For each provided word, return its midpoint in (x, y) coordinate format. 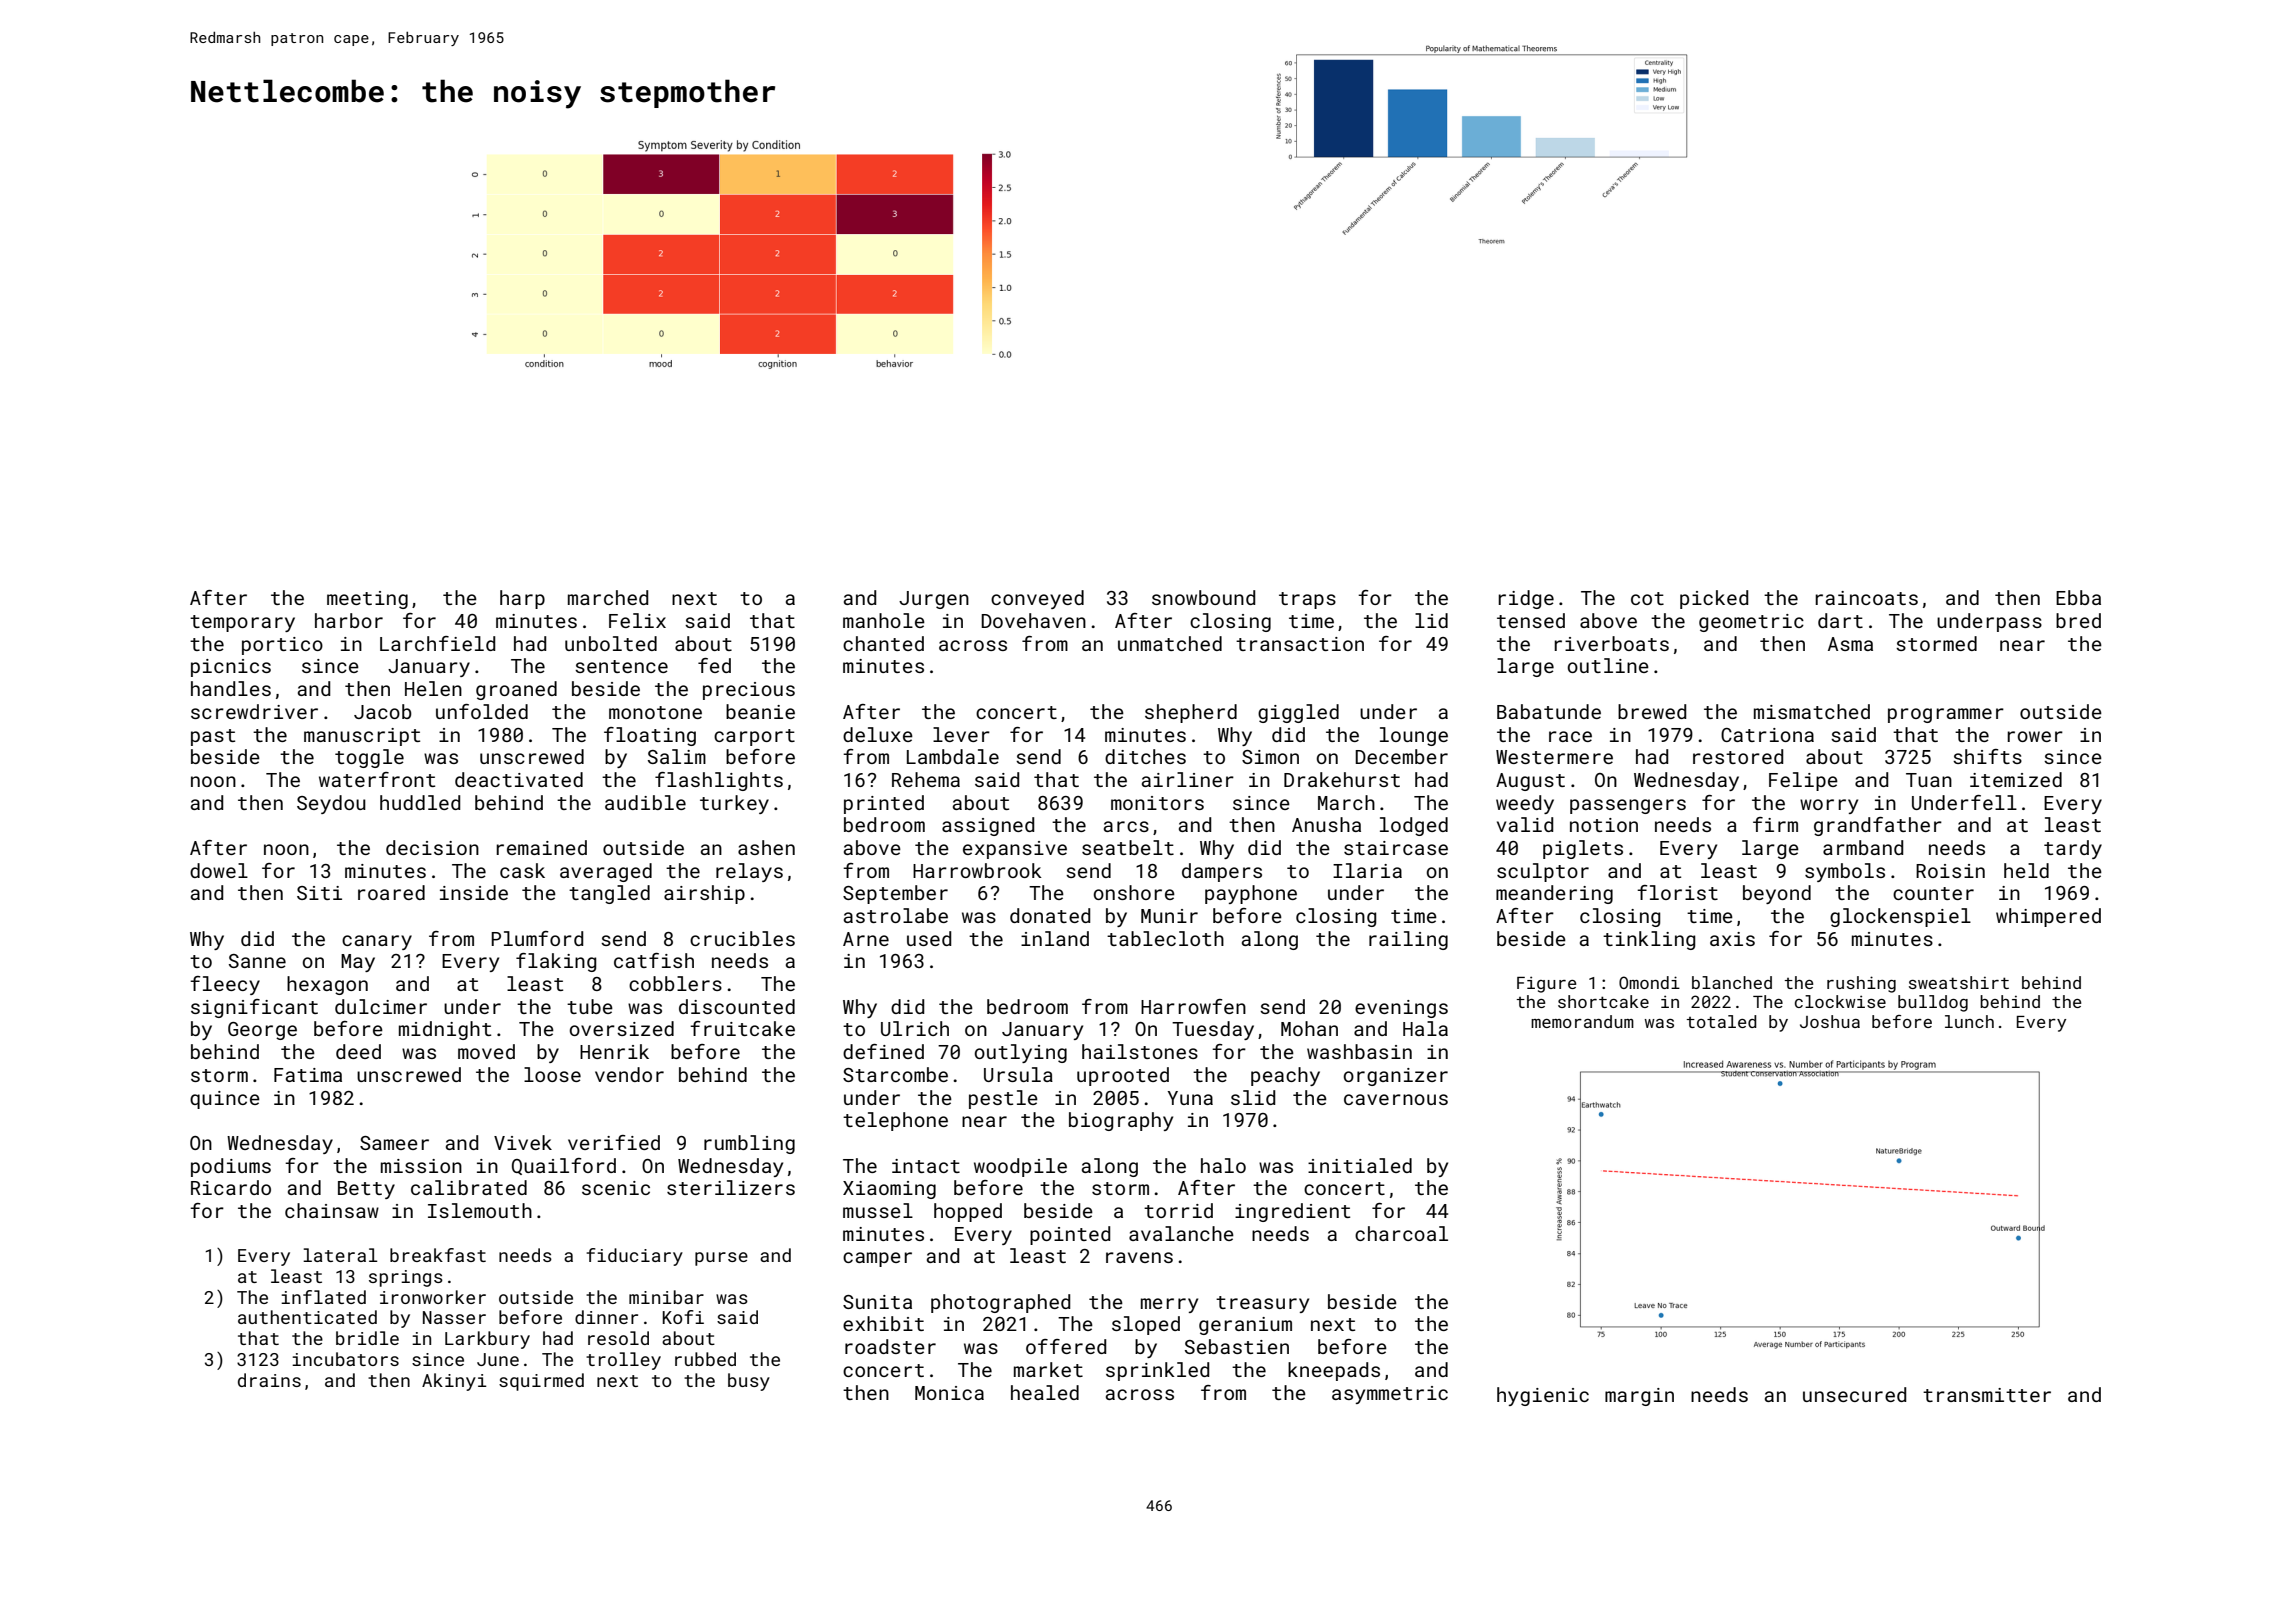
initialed (1360, 1165)
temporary (242, 623)
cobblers (675, 983)
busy (749, 1382)
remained (541, 847)
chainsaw (332, 1210)
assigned (988, 826)
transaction (1300, 644)
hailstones (1140, 1051)
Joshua (1830, 1021)
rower (2035, 736)
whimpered (2048, 917)
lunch (1969, 1021)
